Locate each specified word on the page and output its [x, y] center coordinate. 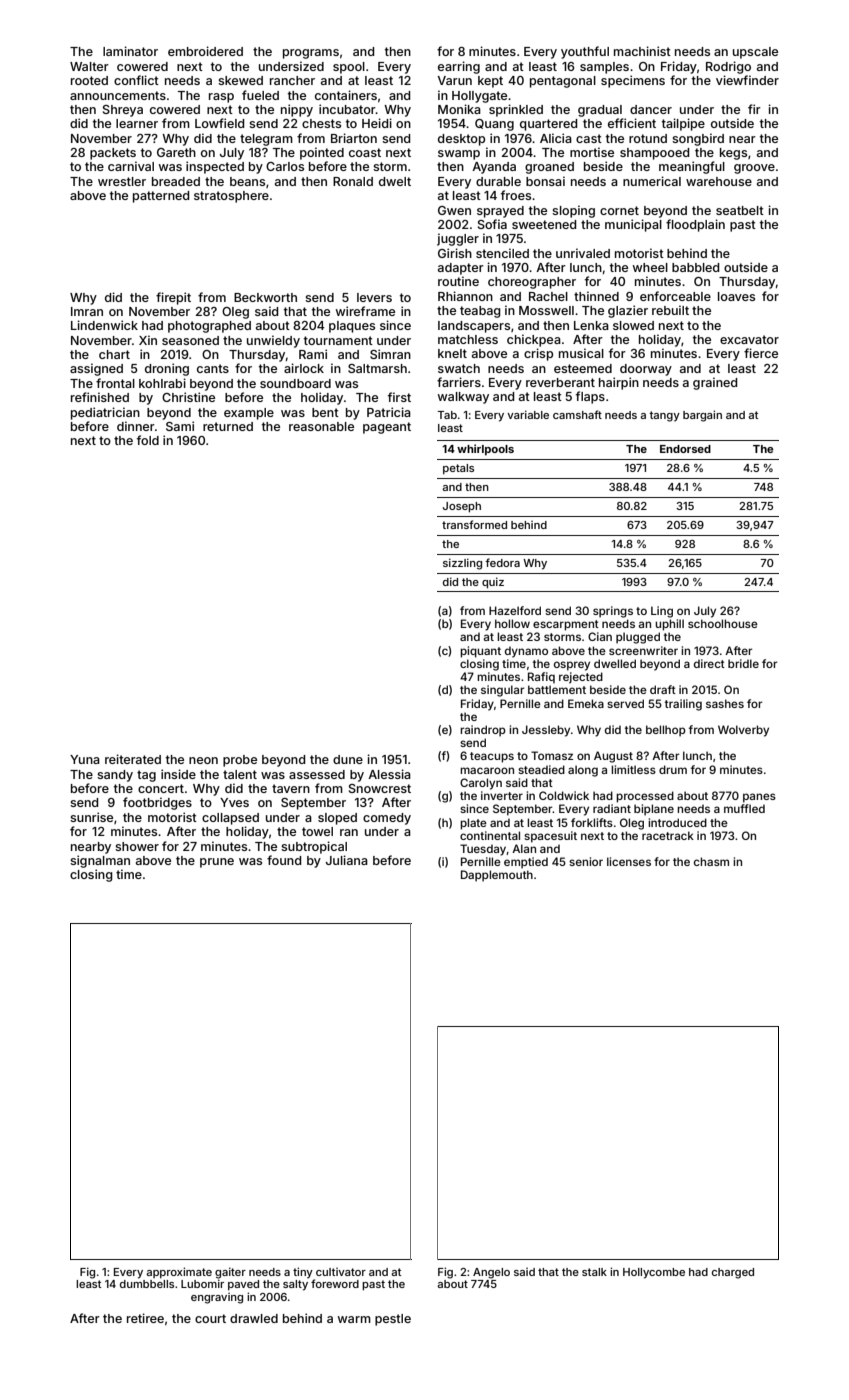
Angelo [491, 1273]
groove [754, 169]
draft [663, 689]
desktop [461, 140]
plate [473, 824]
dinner [136, 426]
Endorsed [685, 449]
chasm [711, 861]
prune [217, 863]
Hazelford [515, 610]
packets [113, 154]
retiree [145, 1318]
